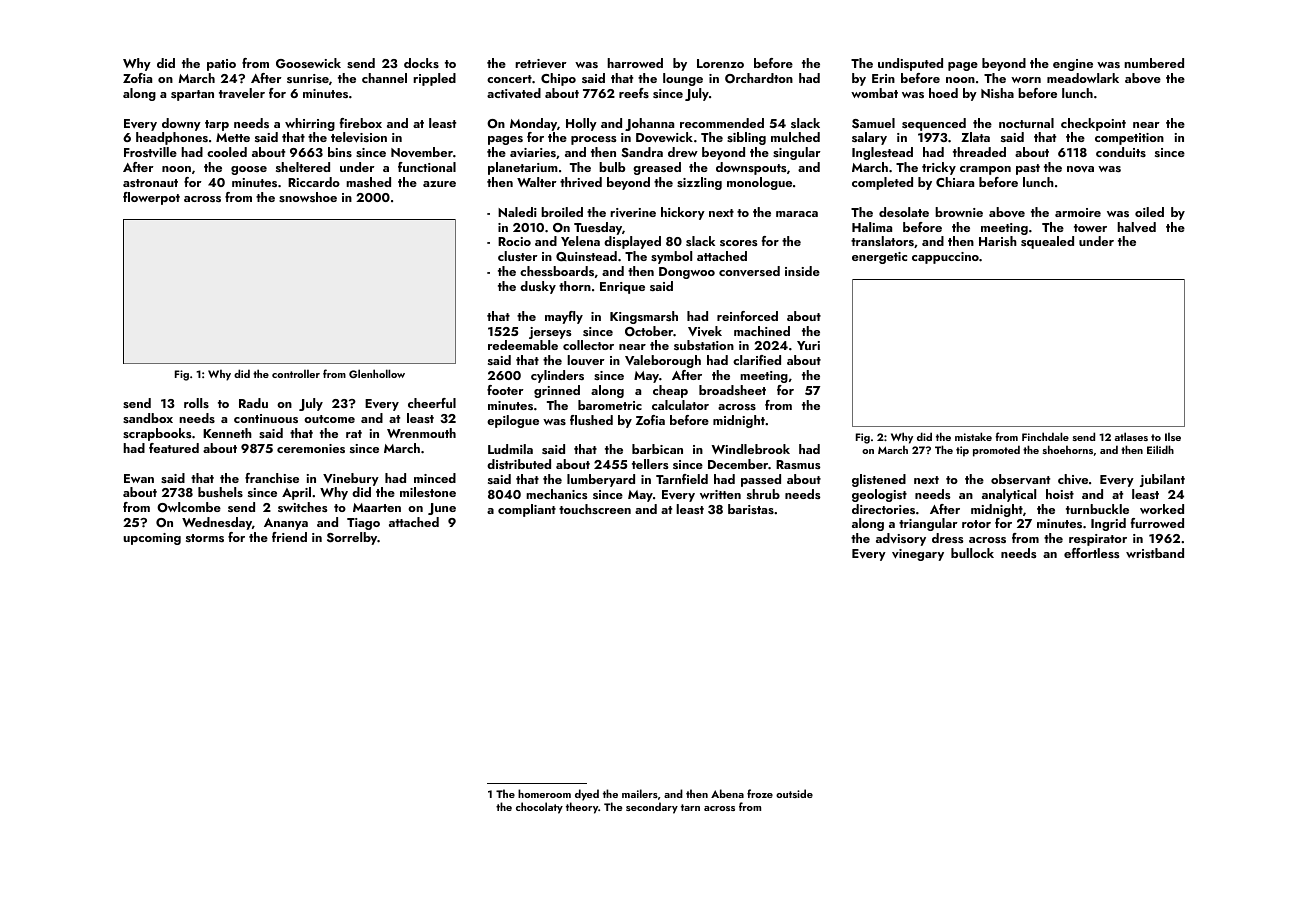  What do you see at coordinates (1045, 436) in the page?
I see `Finchdale` at bounding box center [1045, 436].
